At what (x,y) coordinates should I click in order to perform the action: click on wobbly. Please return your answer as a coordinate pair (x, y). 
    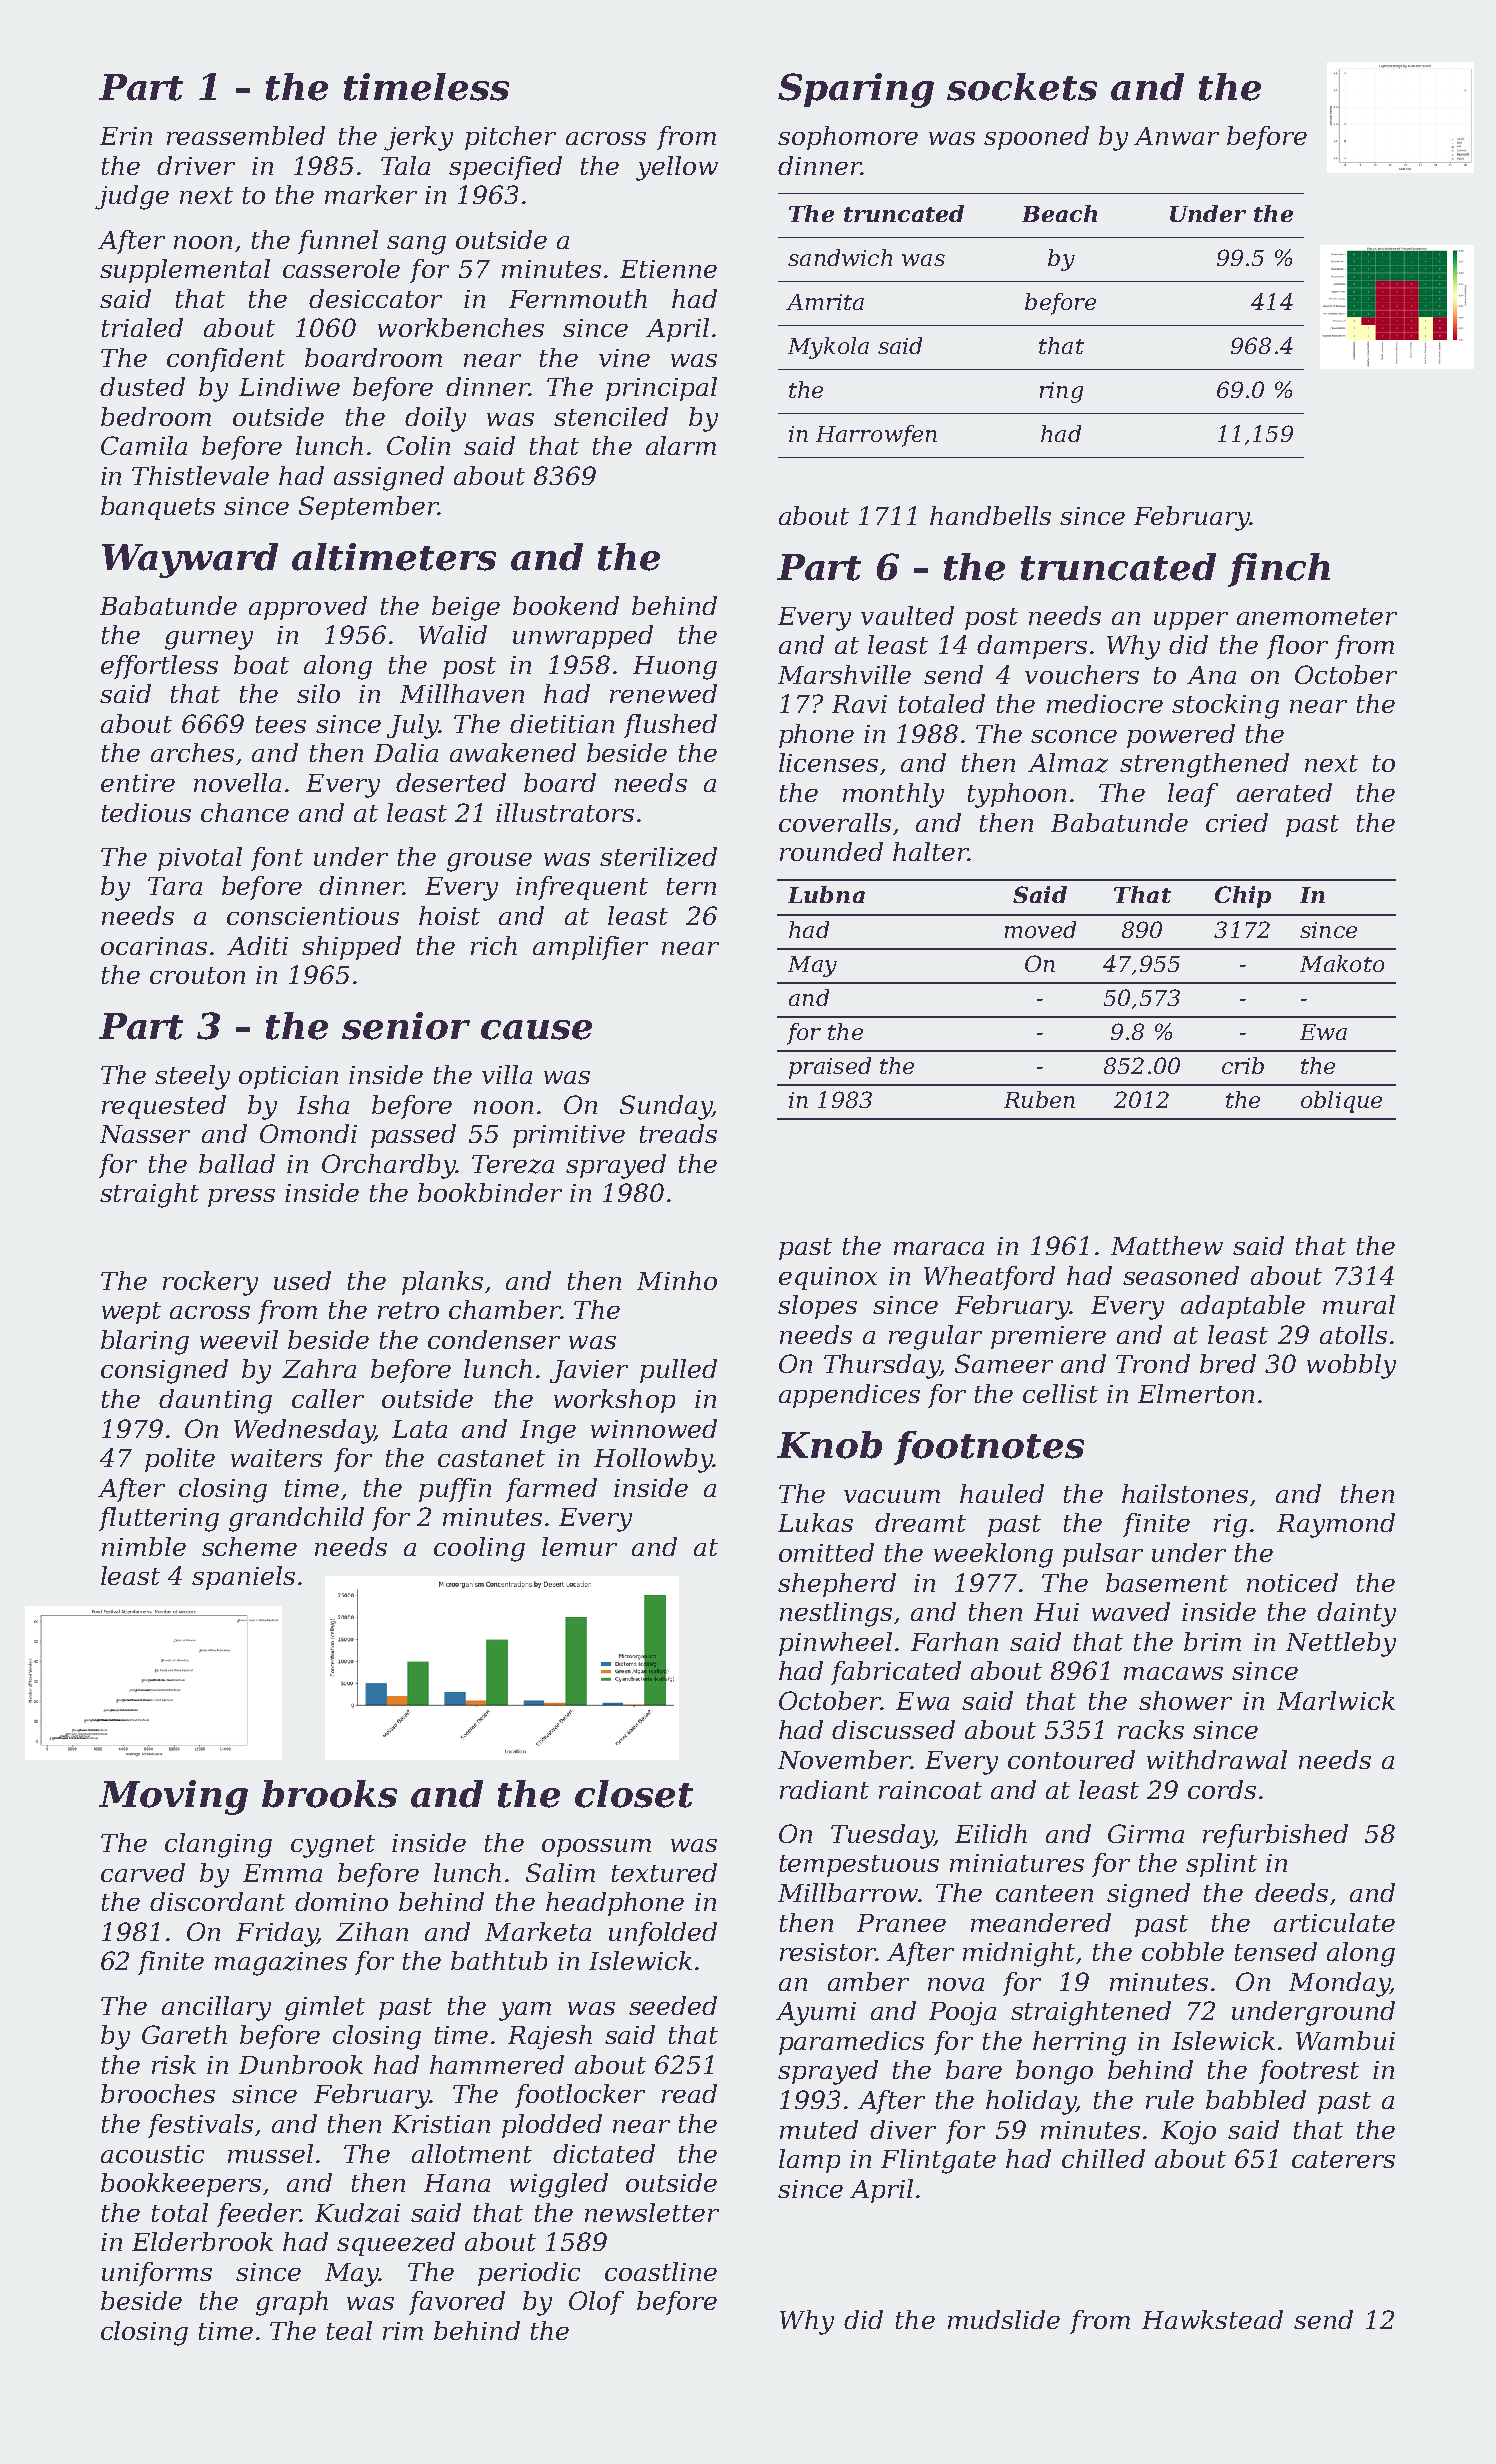
    Looking at the image, I should click on (1351, 1366).
